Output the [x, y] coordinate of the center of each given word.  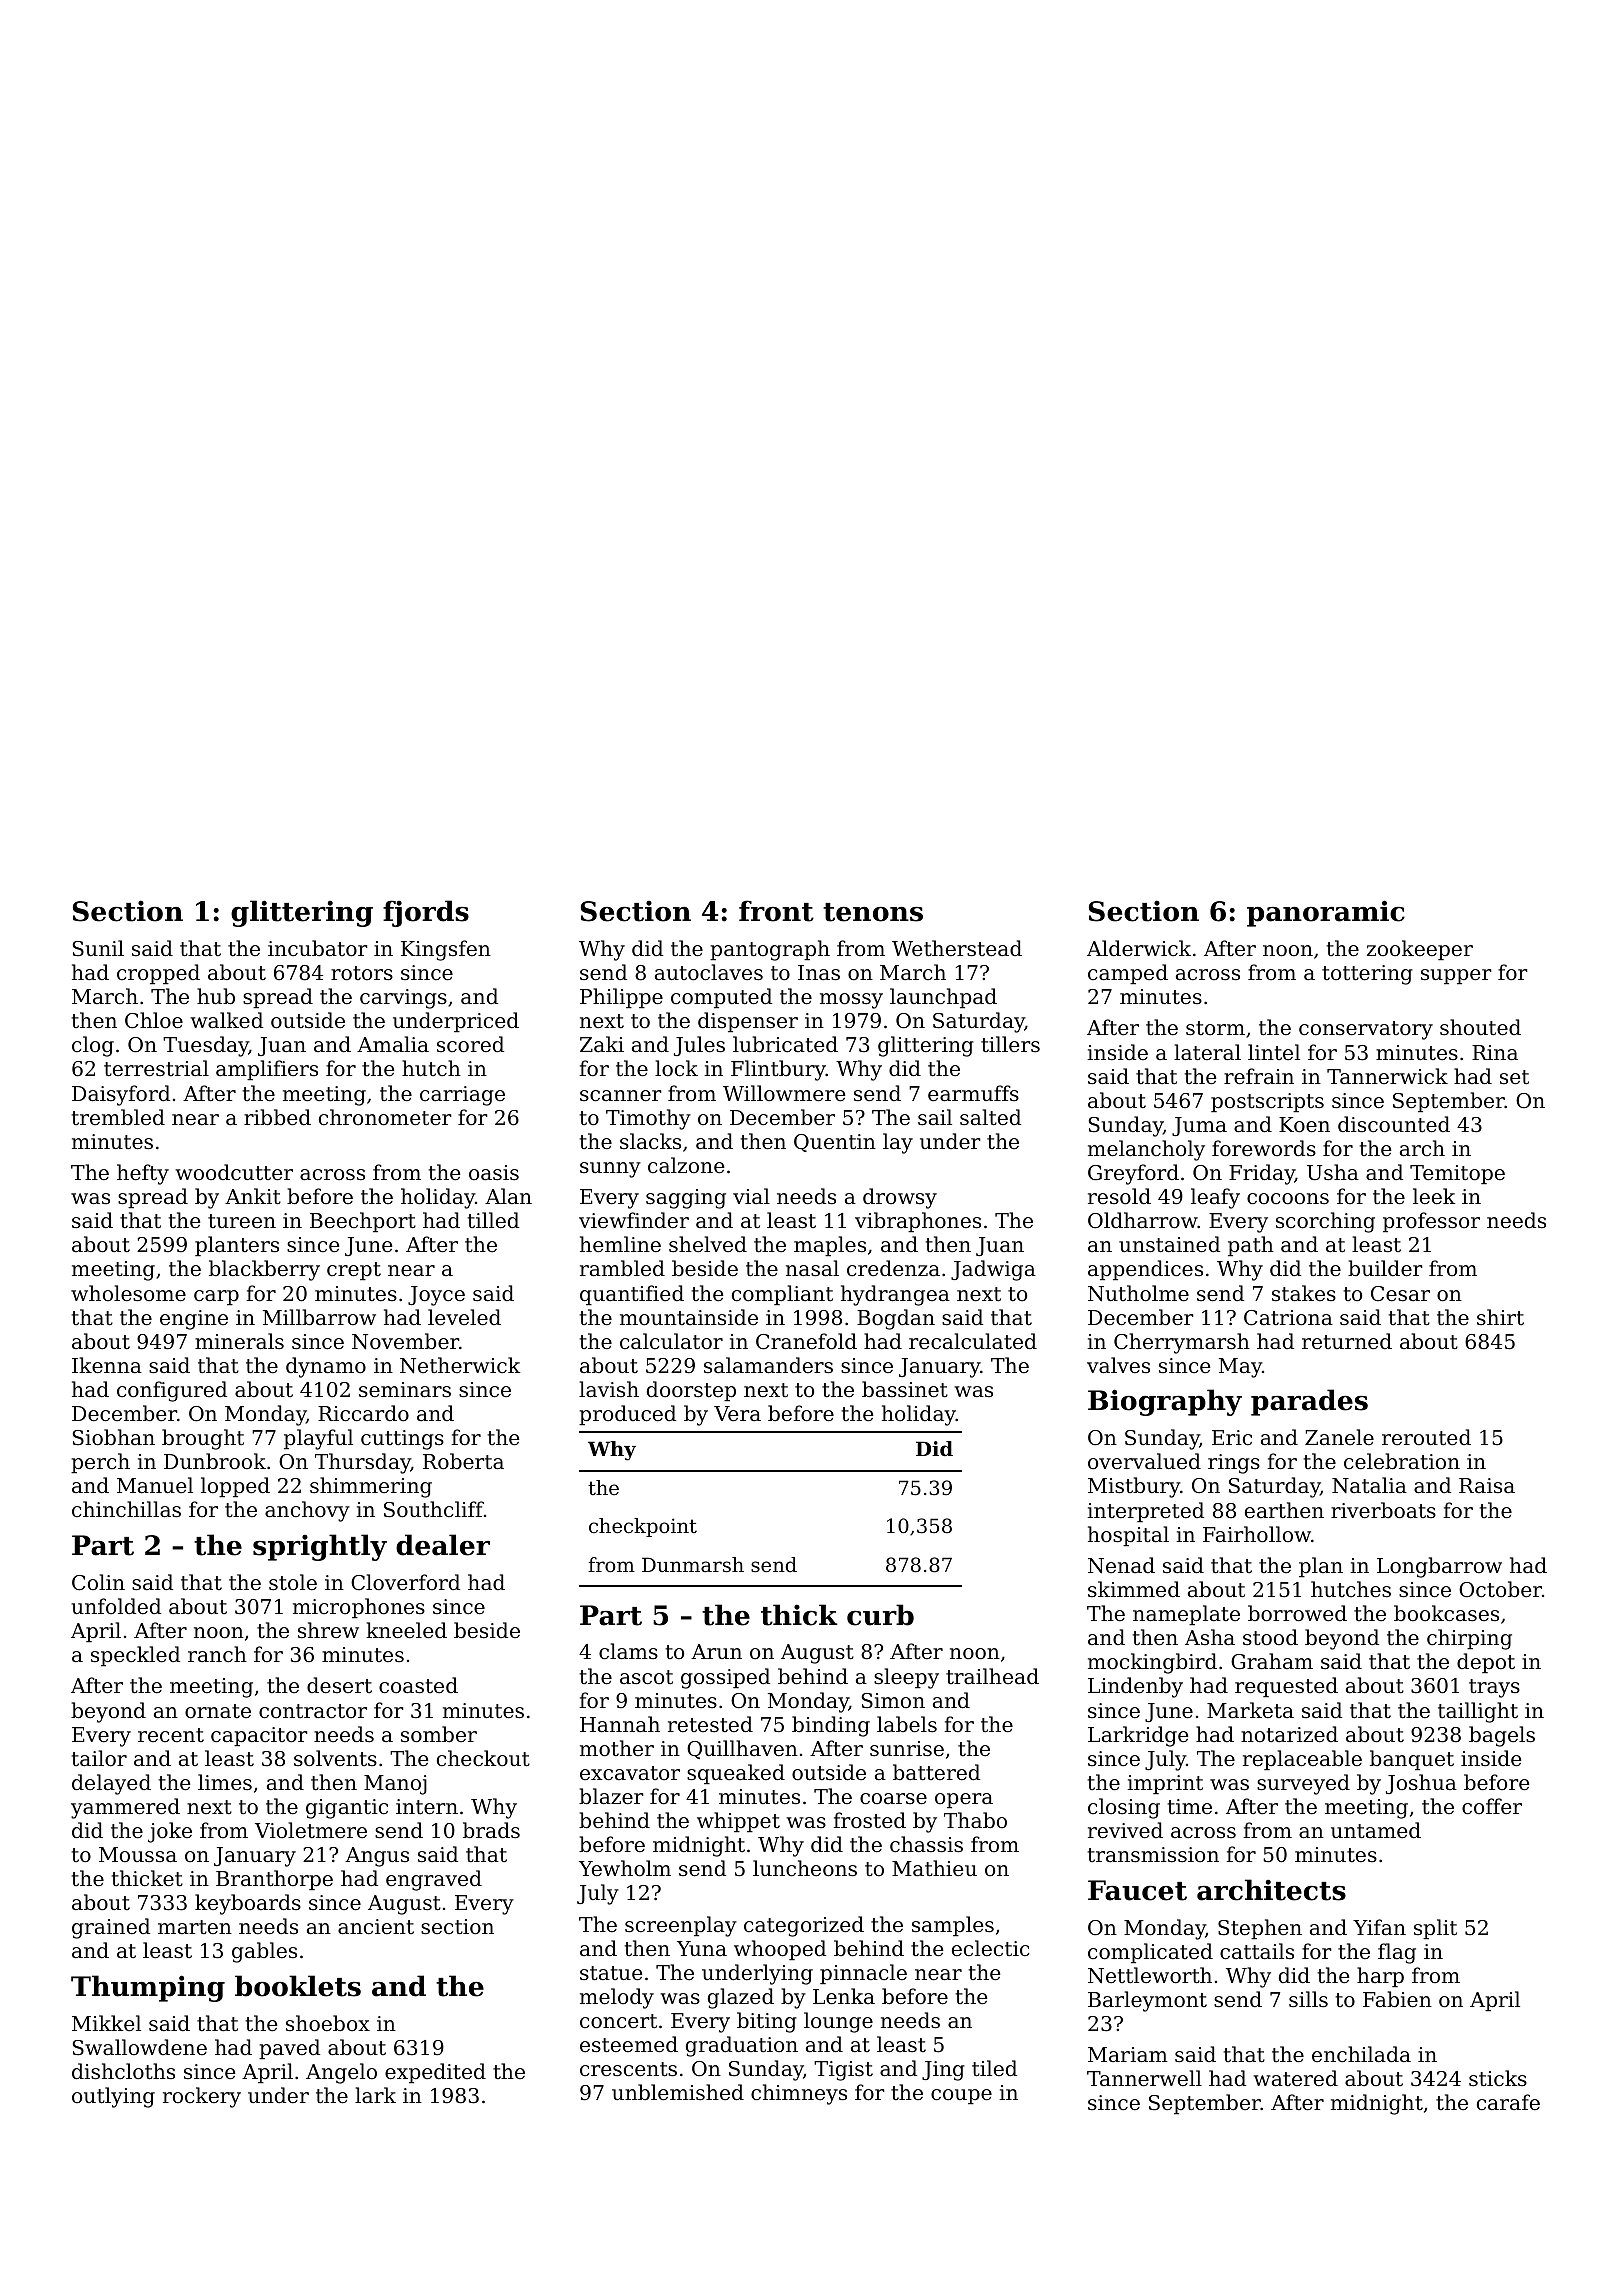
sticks [1498, 2078]
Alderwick [1139, 948]
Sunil [98, 948]
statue [611, 1973]
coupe [961, 2097]
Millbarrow [319, 1317]
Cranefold [806, 1341]
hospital [1128, 1536]
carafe [1508, 2102]
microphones [359, 1608]
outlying [113, 2097]
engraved [434, 1880]
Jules [699, 1046]
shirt [1500, 1317]
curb [880, 1615]
